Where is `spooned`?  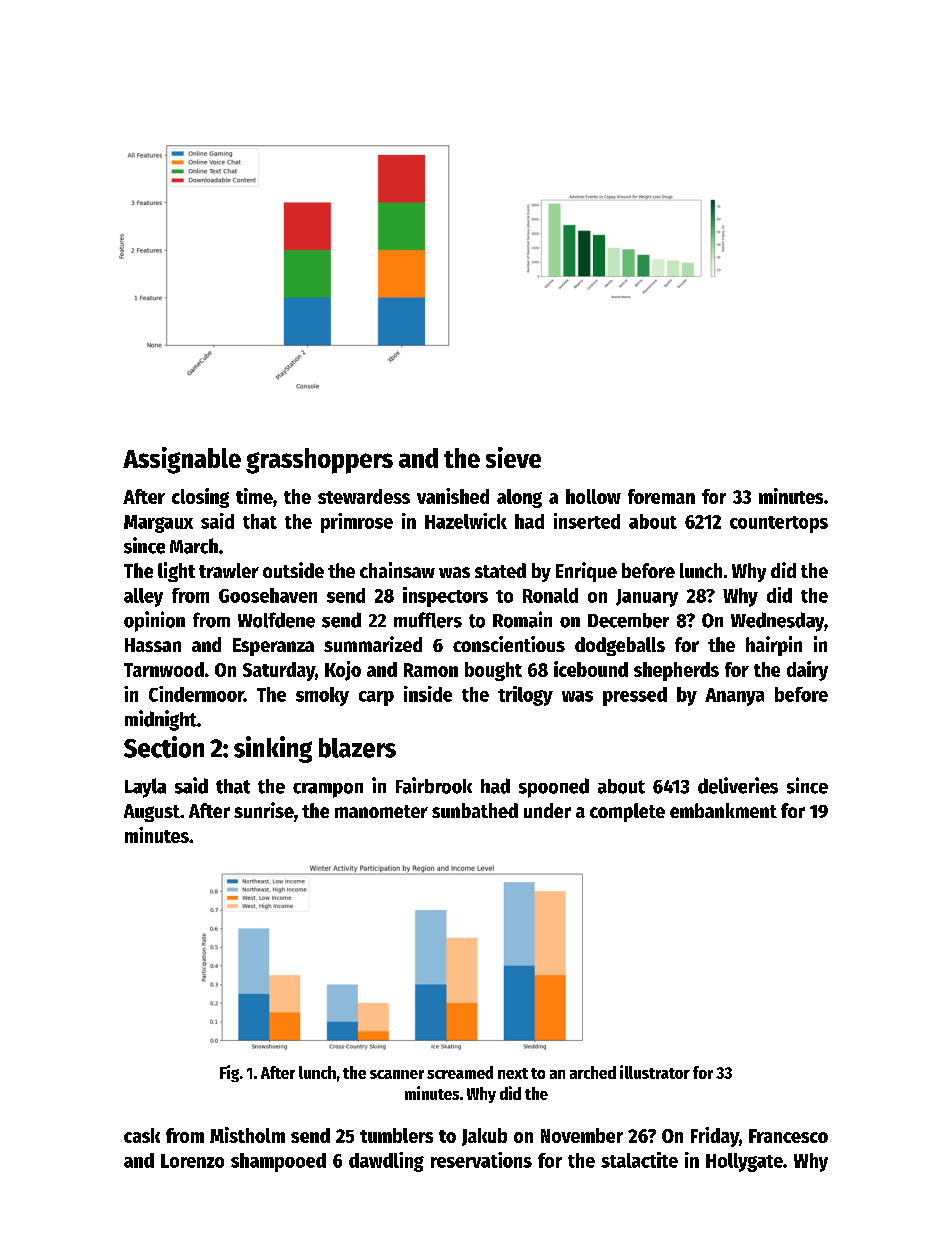
spooned is located at coordinates (554, 788).
